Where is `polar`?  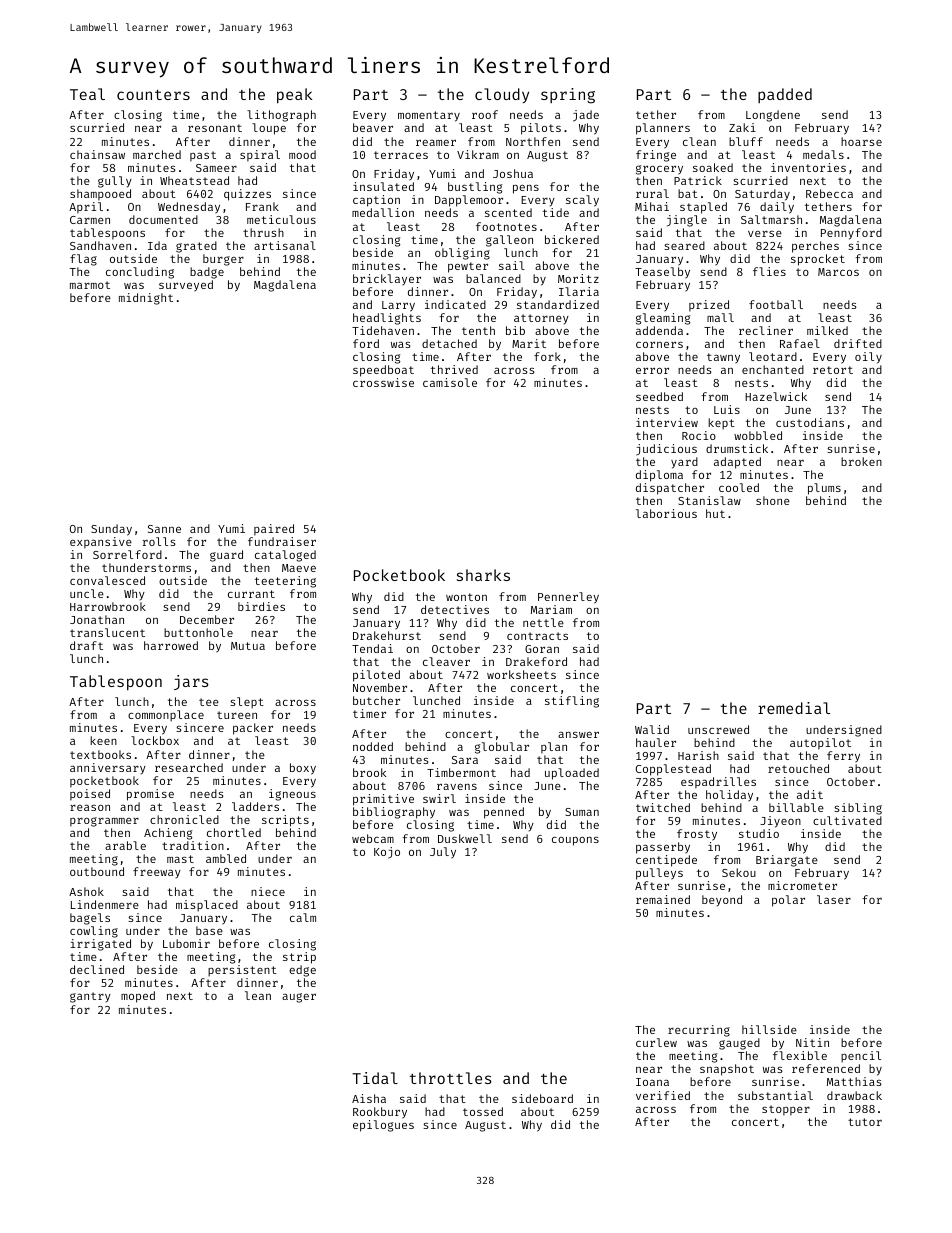
polar is located at coordinates (788, 901).
